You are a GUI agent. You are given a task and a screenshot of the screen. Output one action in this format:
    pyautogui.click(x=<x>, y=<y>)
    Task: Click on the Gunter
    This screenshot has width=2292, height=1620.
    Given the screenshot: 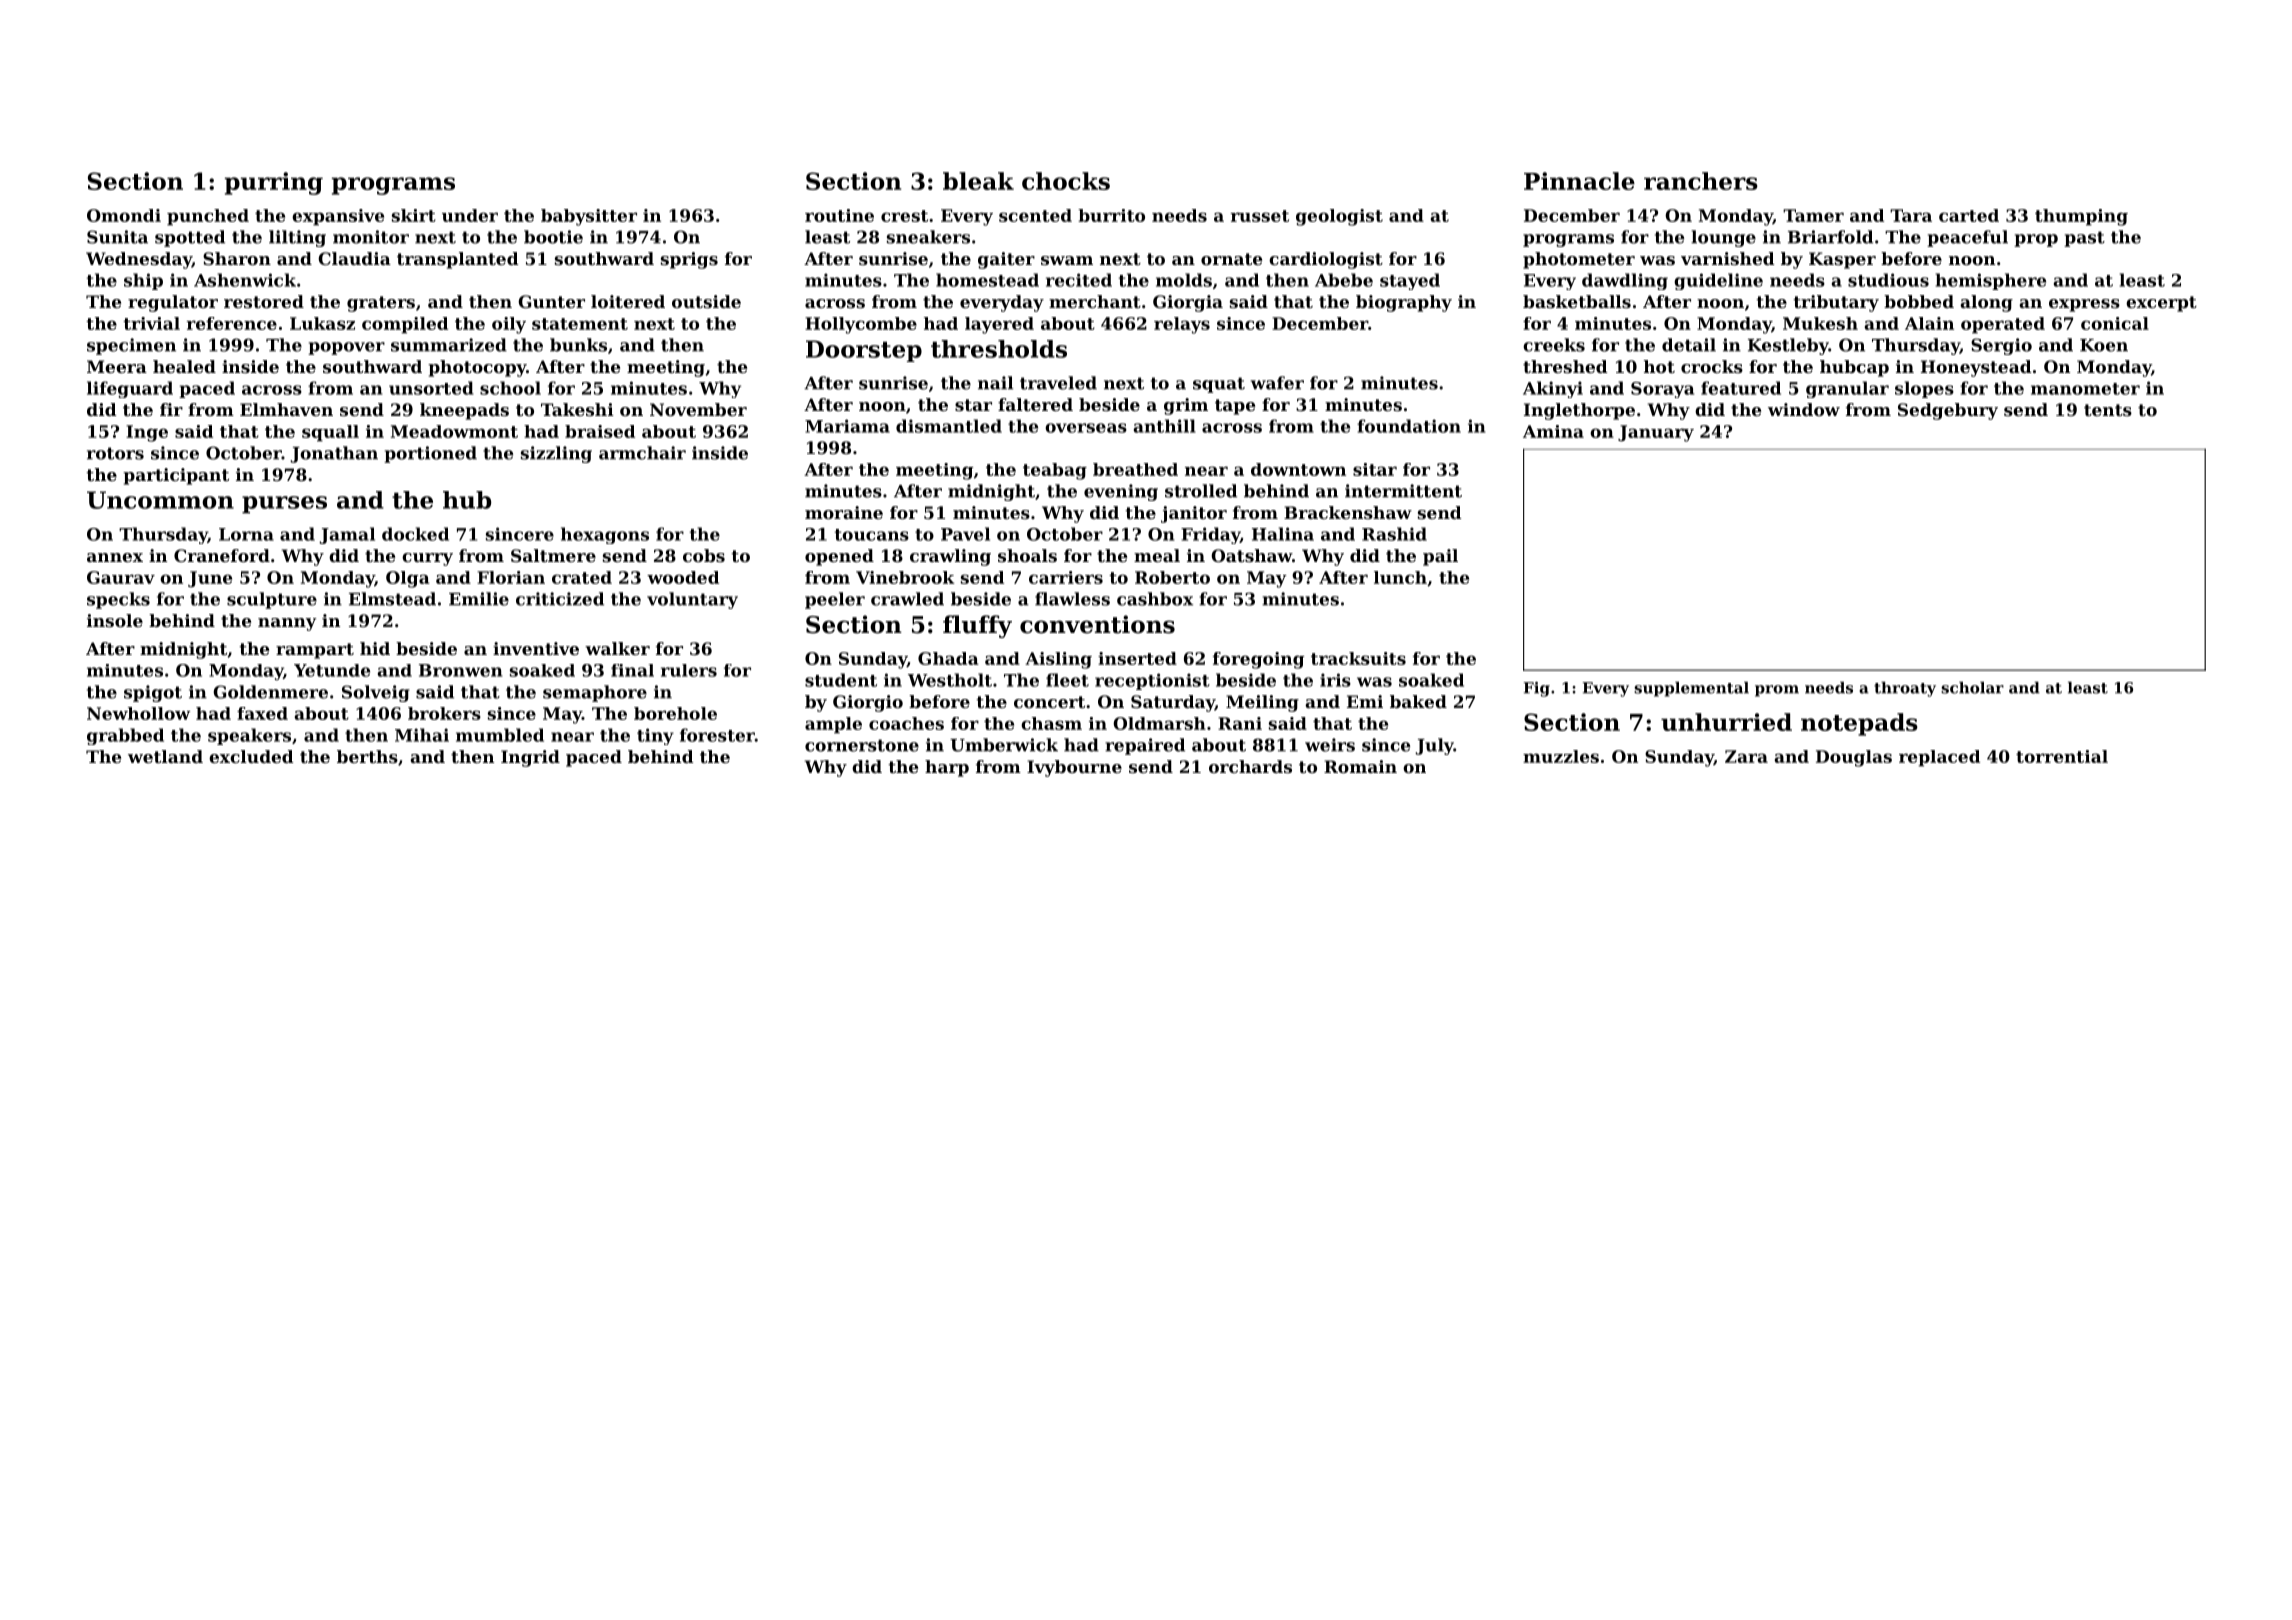 What is the action you would take?
    pyautogui.click(x=551, y=301)
